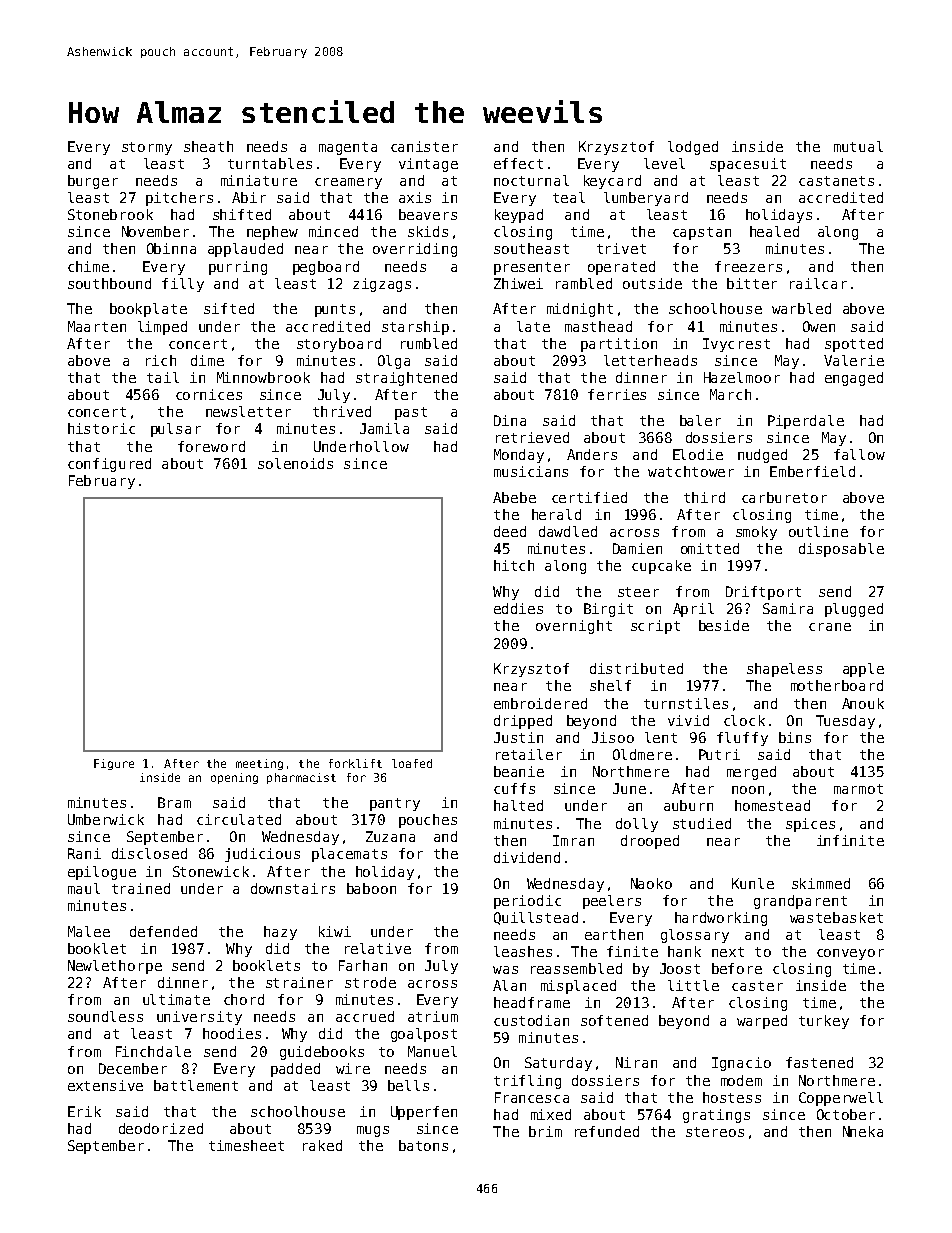 Image resolution: width=952 pixels, height=1233 pixels. What do you see at coordinates (652, 283) in the image?
I see `outside` at bounding box center [652, 283].
